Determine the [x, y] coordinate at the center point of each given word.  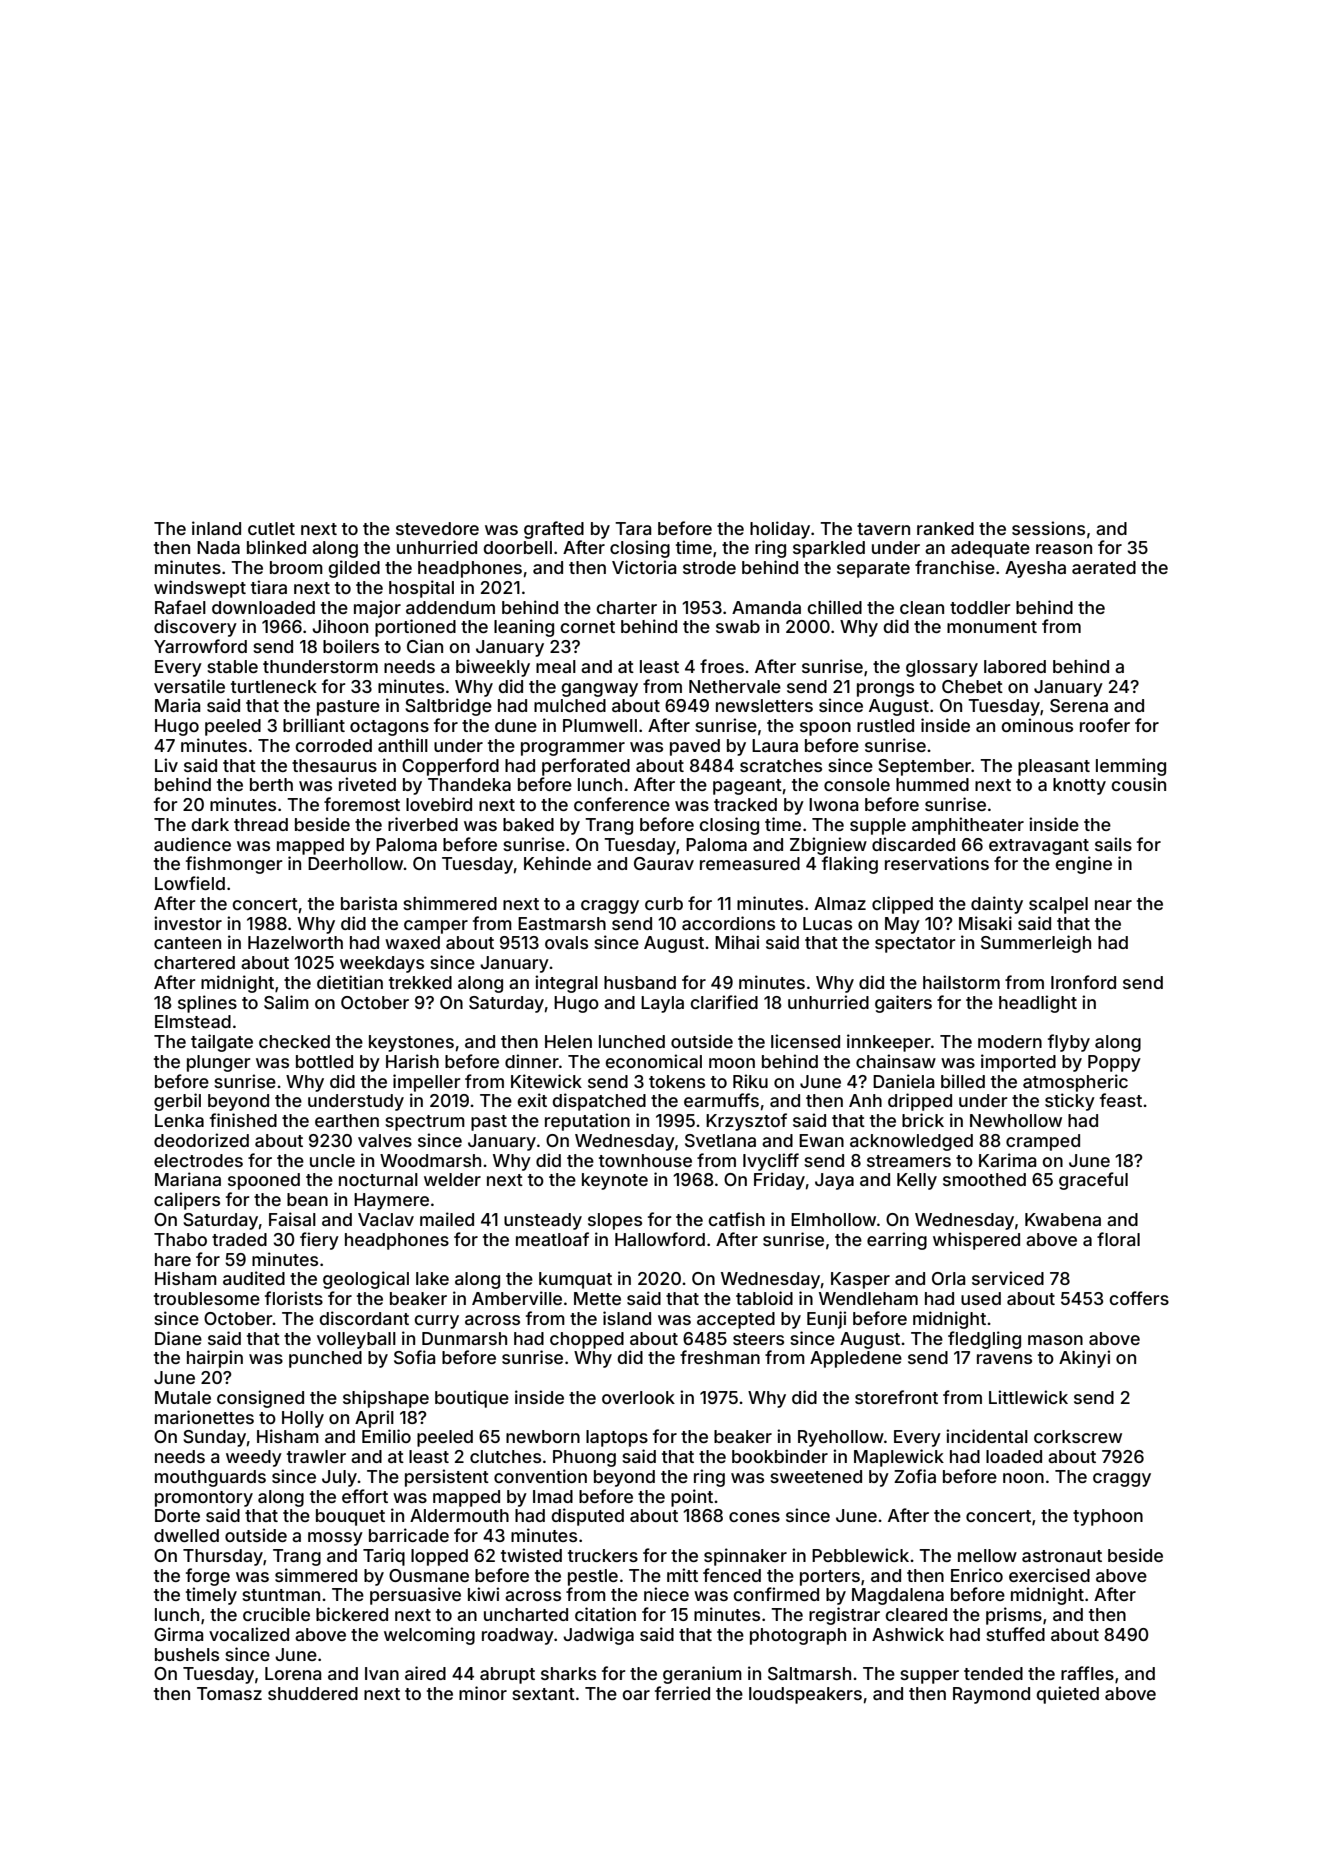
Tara [633, 528]
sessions [1048, 528]
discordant [364, 1318]
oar [636, 1695]
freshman [720, 1357]
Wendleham [868, 1298]
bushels [187, 1654]
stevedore [437, 528]
